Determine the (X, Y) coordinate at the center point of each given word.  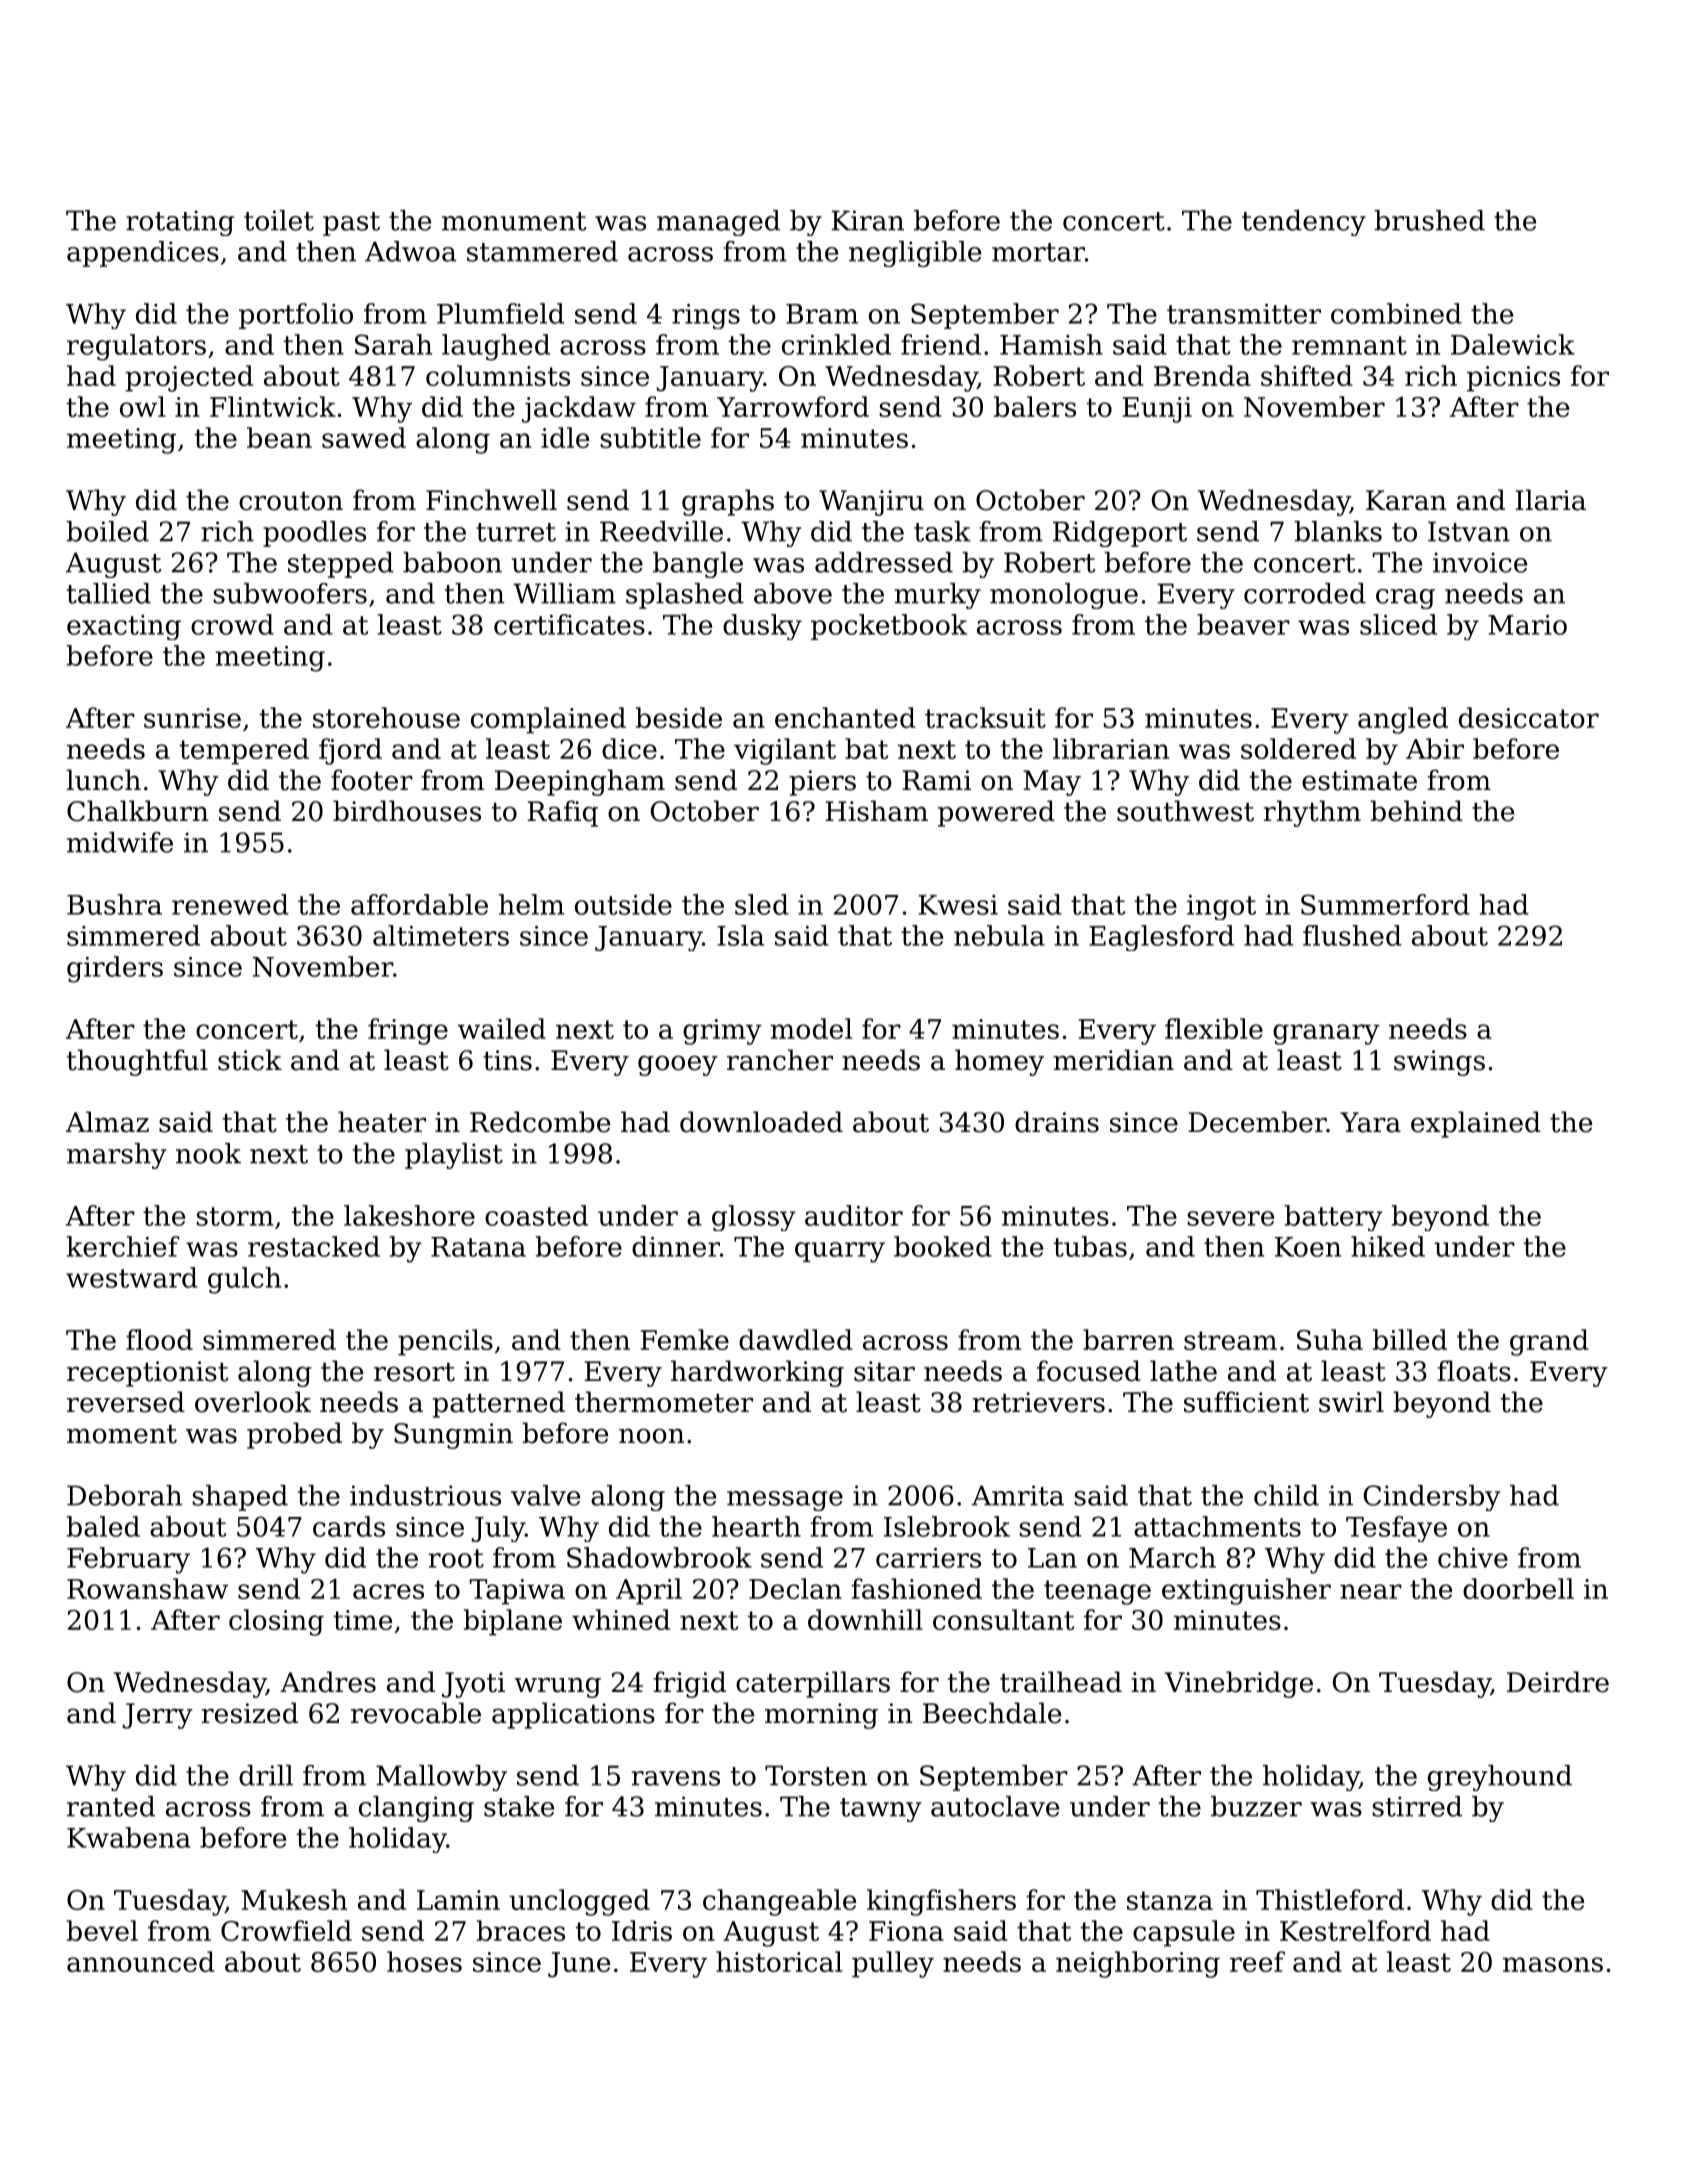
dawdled (796, 1339)
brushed (1430, 220)
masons (1553, 1964)
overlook (253, 1402)
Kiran (867, 220)
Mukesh (294, 1899)
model (811, 1028)
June (579, 1965)
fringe (408, 1031)
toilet (279, 220)
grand (1549, 1342)
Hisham (876, 811)
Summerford (1385, 904)
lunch (104, 780)
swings (1439, 1063)
